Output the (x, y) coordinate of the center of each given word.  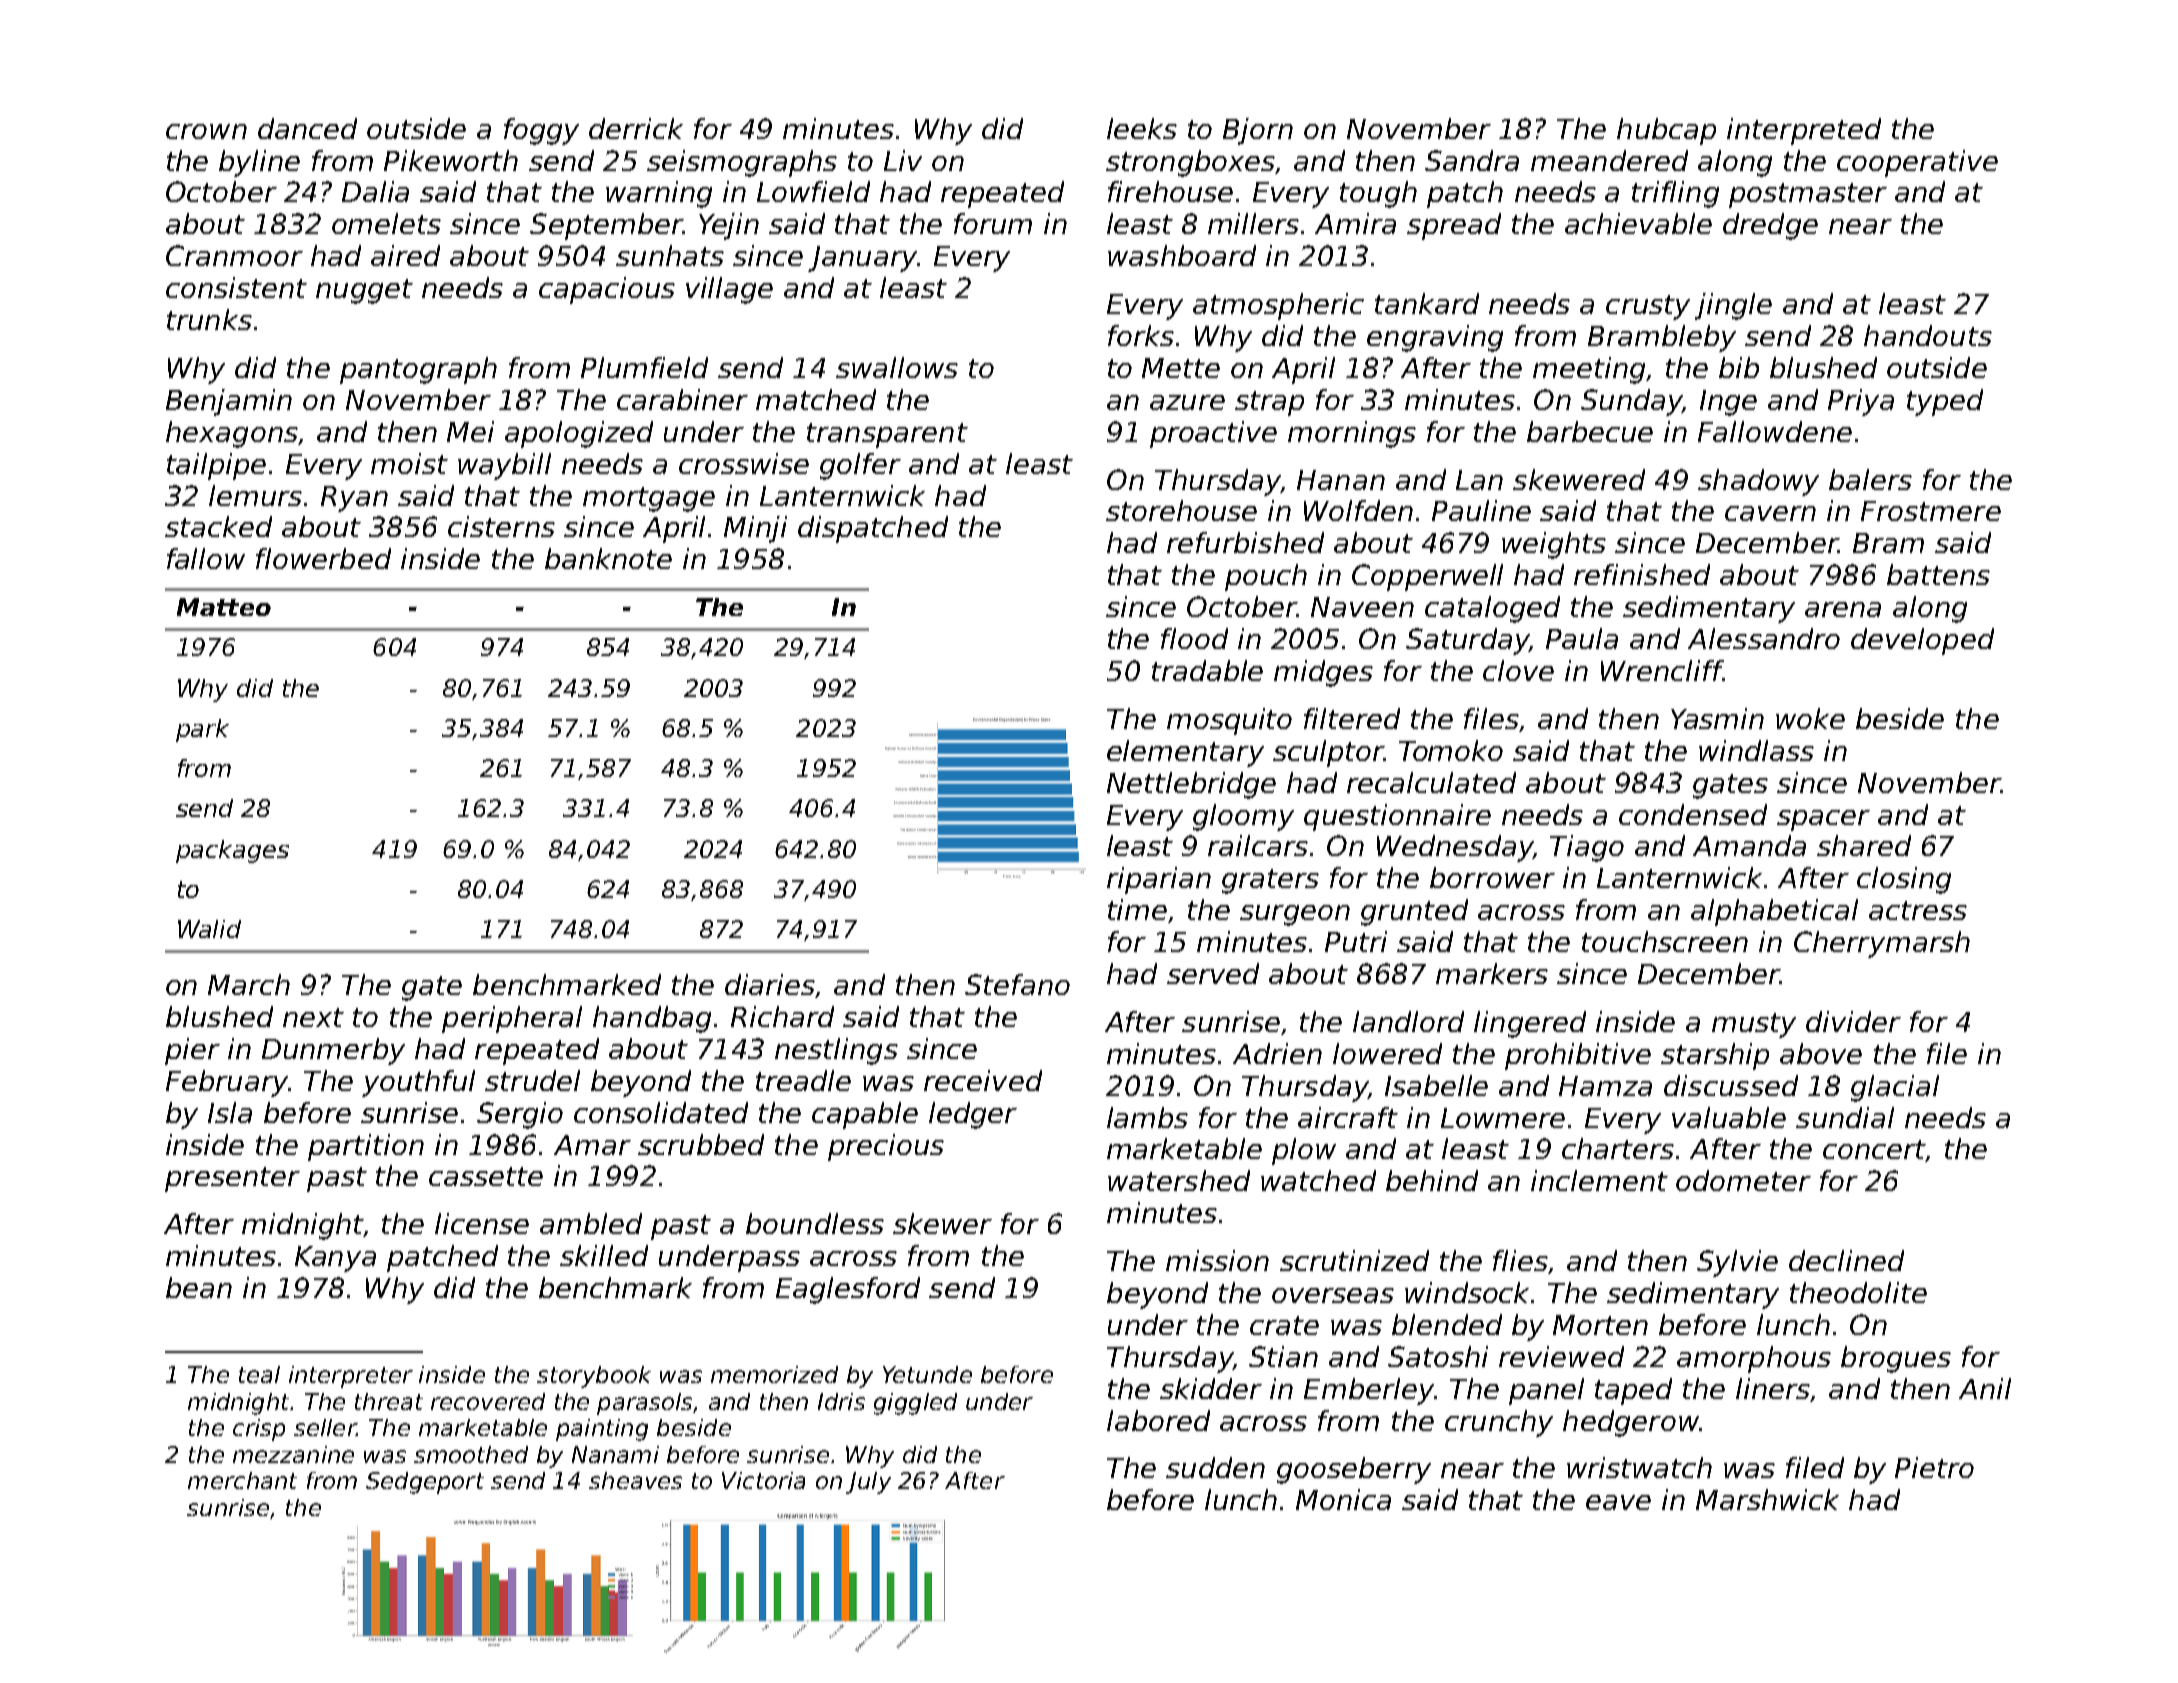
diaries (770, 986)
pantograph (418, 370)
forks (1141, 335)
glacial (1895, 1088)
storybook (594, 1377)
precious (886, 1147)
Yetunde (927, 1374)
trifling (1675, 194)
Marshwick (1767, 1499)
